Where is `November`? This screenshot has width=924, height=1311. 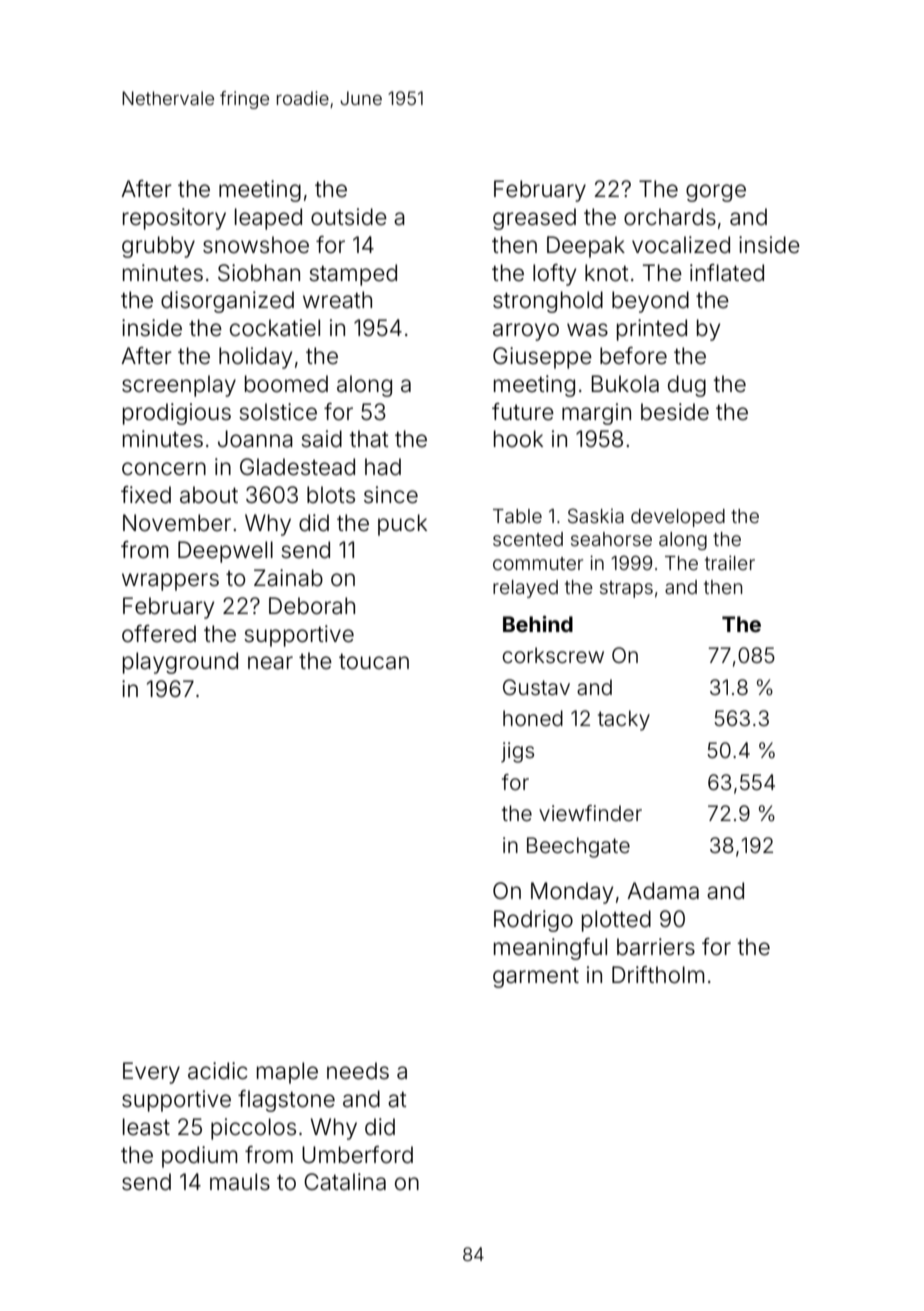
November is located at coordinates (177, 523).
